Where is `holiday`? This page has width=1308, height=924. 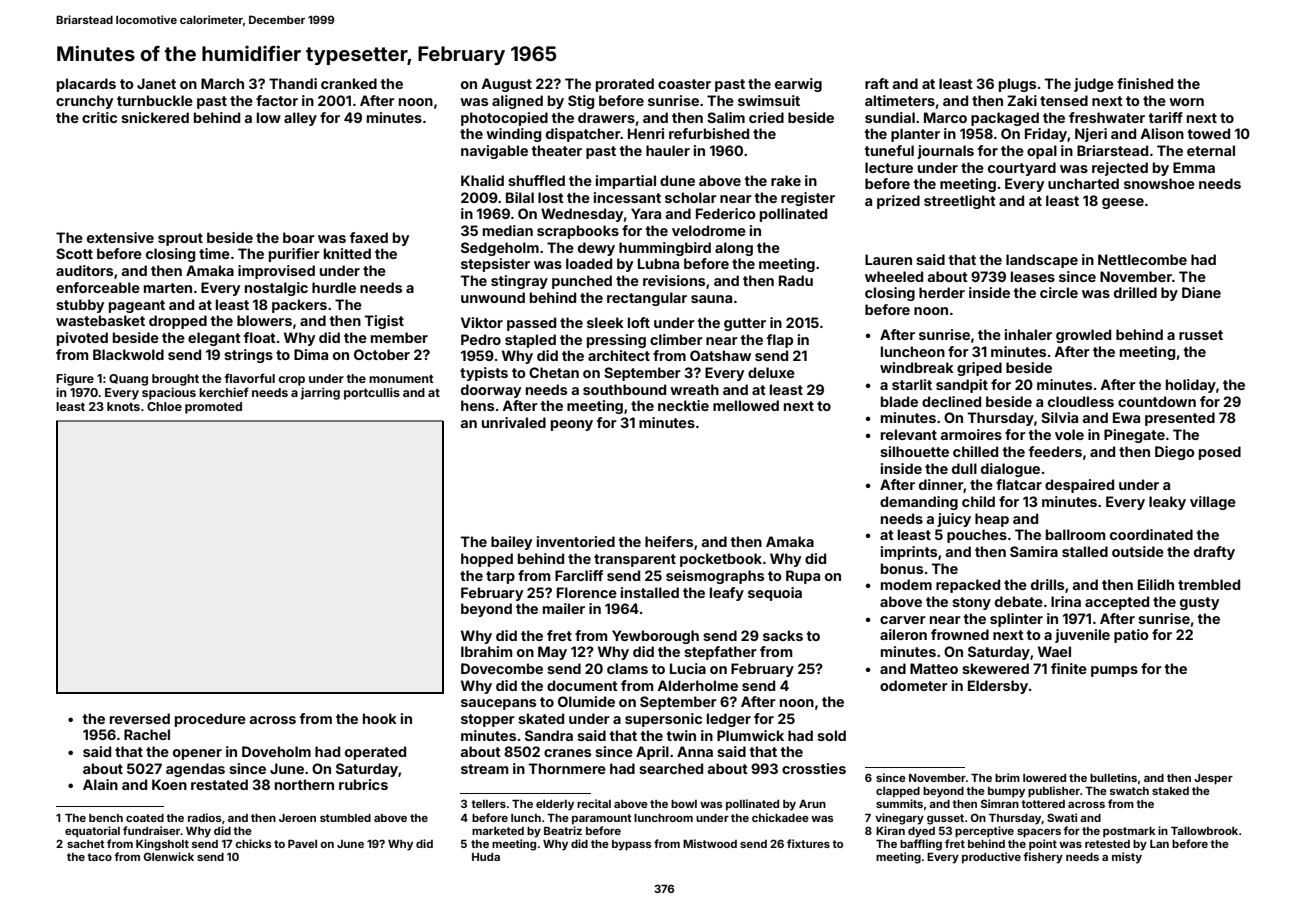
holiday is located at coordinates (1191, 386).
